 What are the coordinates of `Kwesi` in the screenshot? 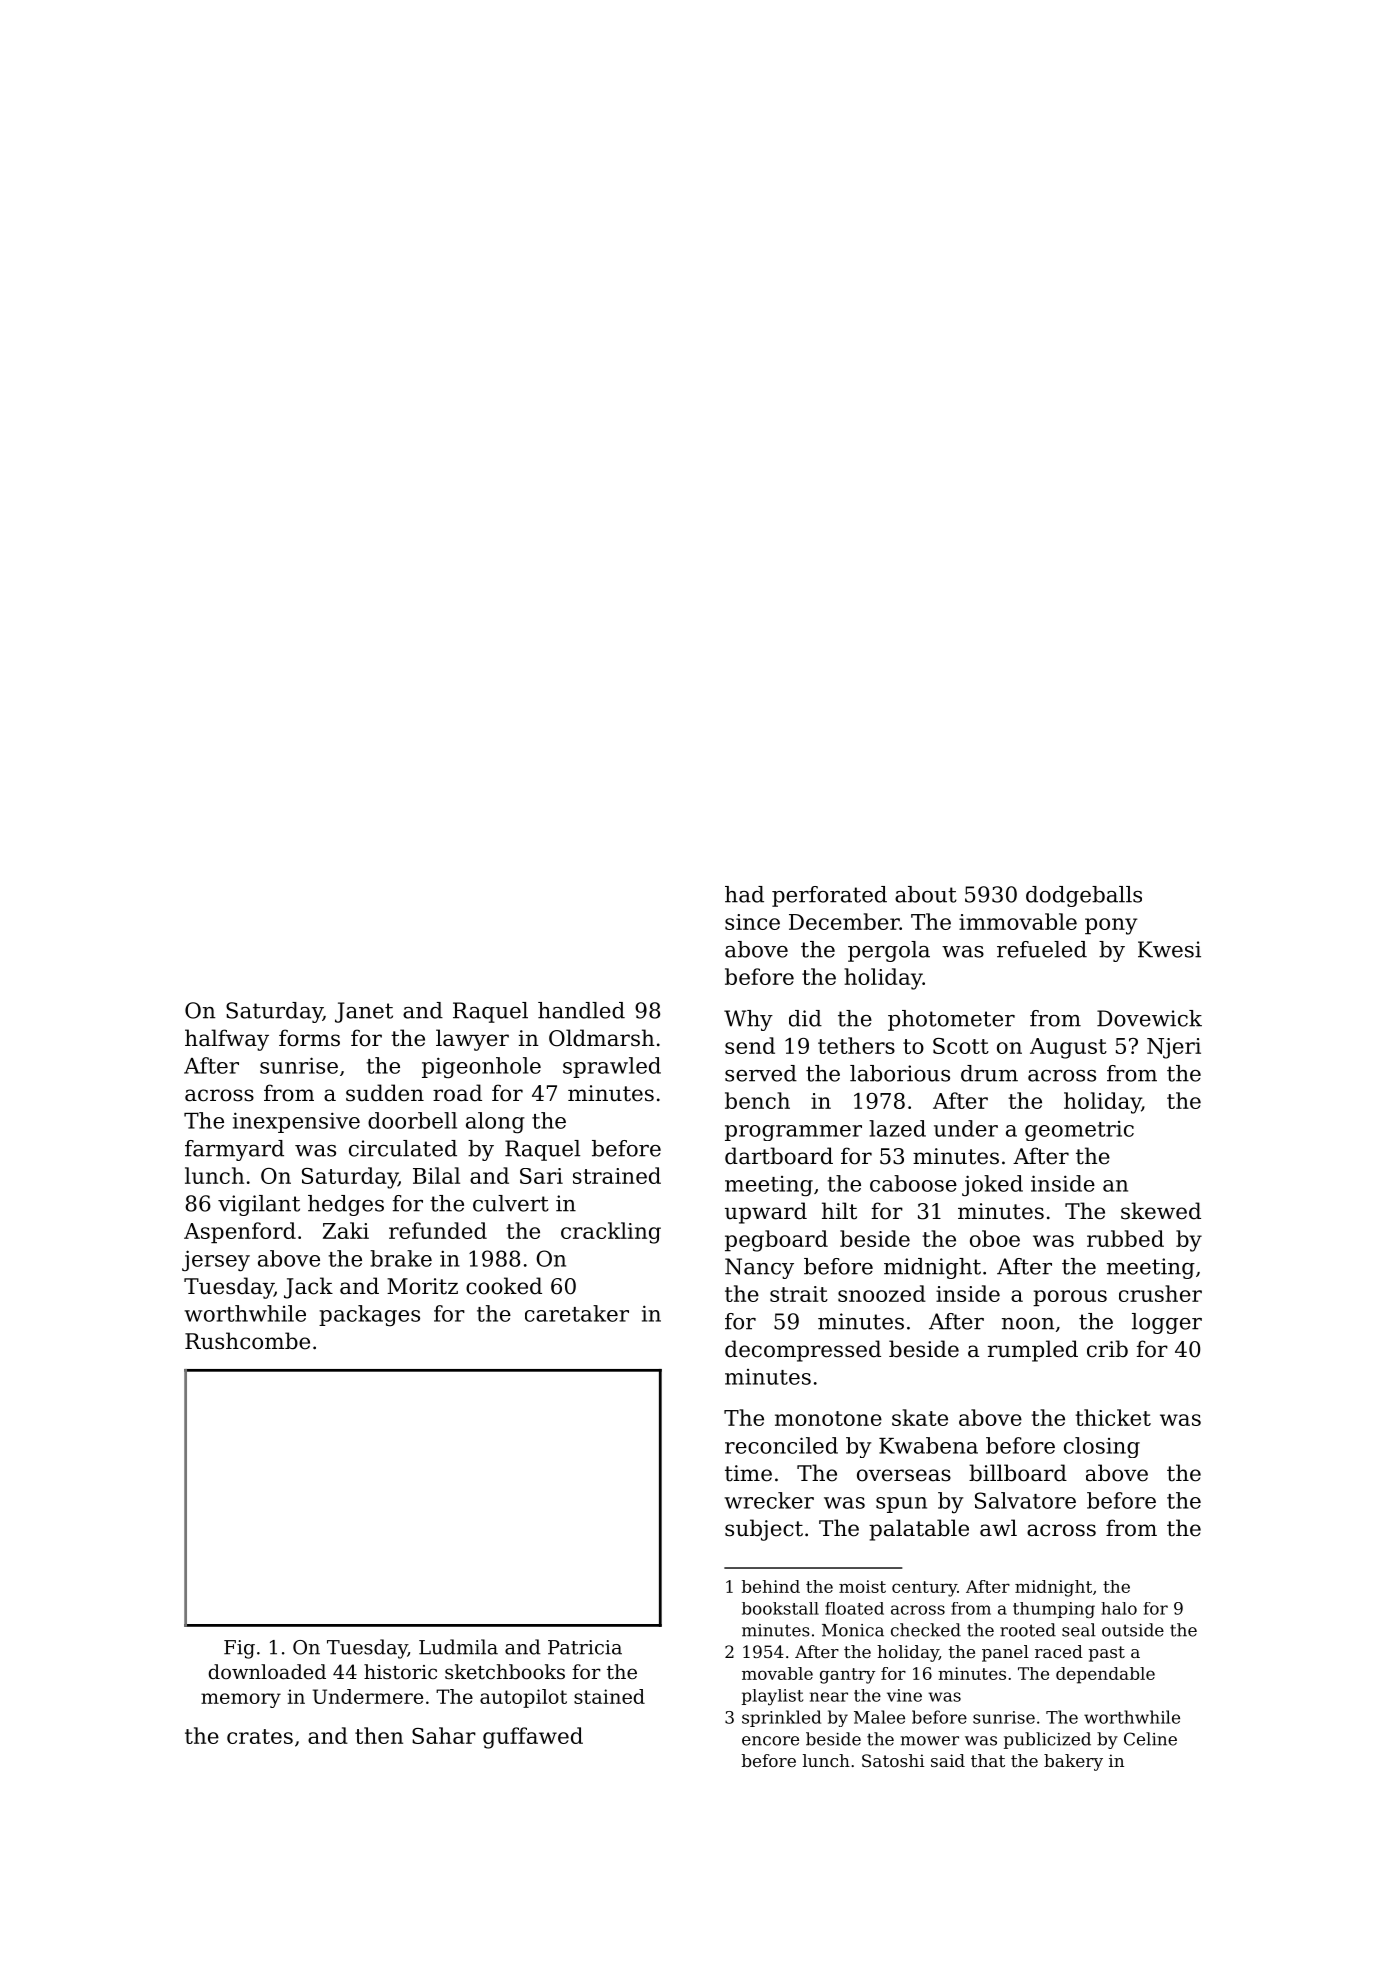 It's located at (1169, 949).
